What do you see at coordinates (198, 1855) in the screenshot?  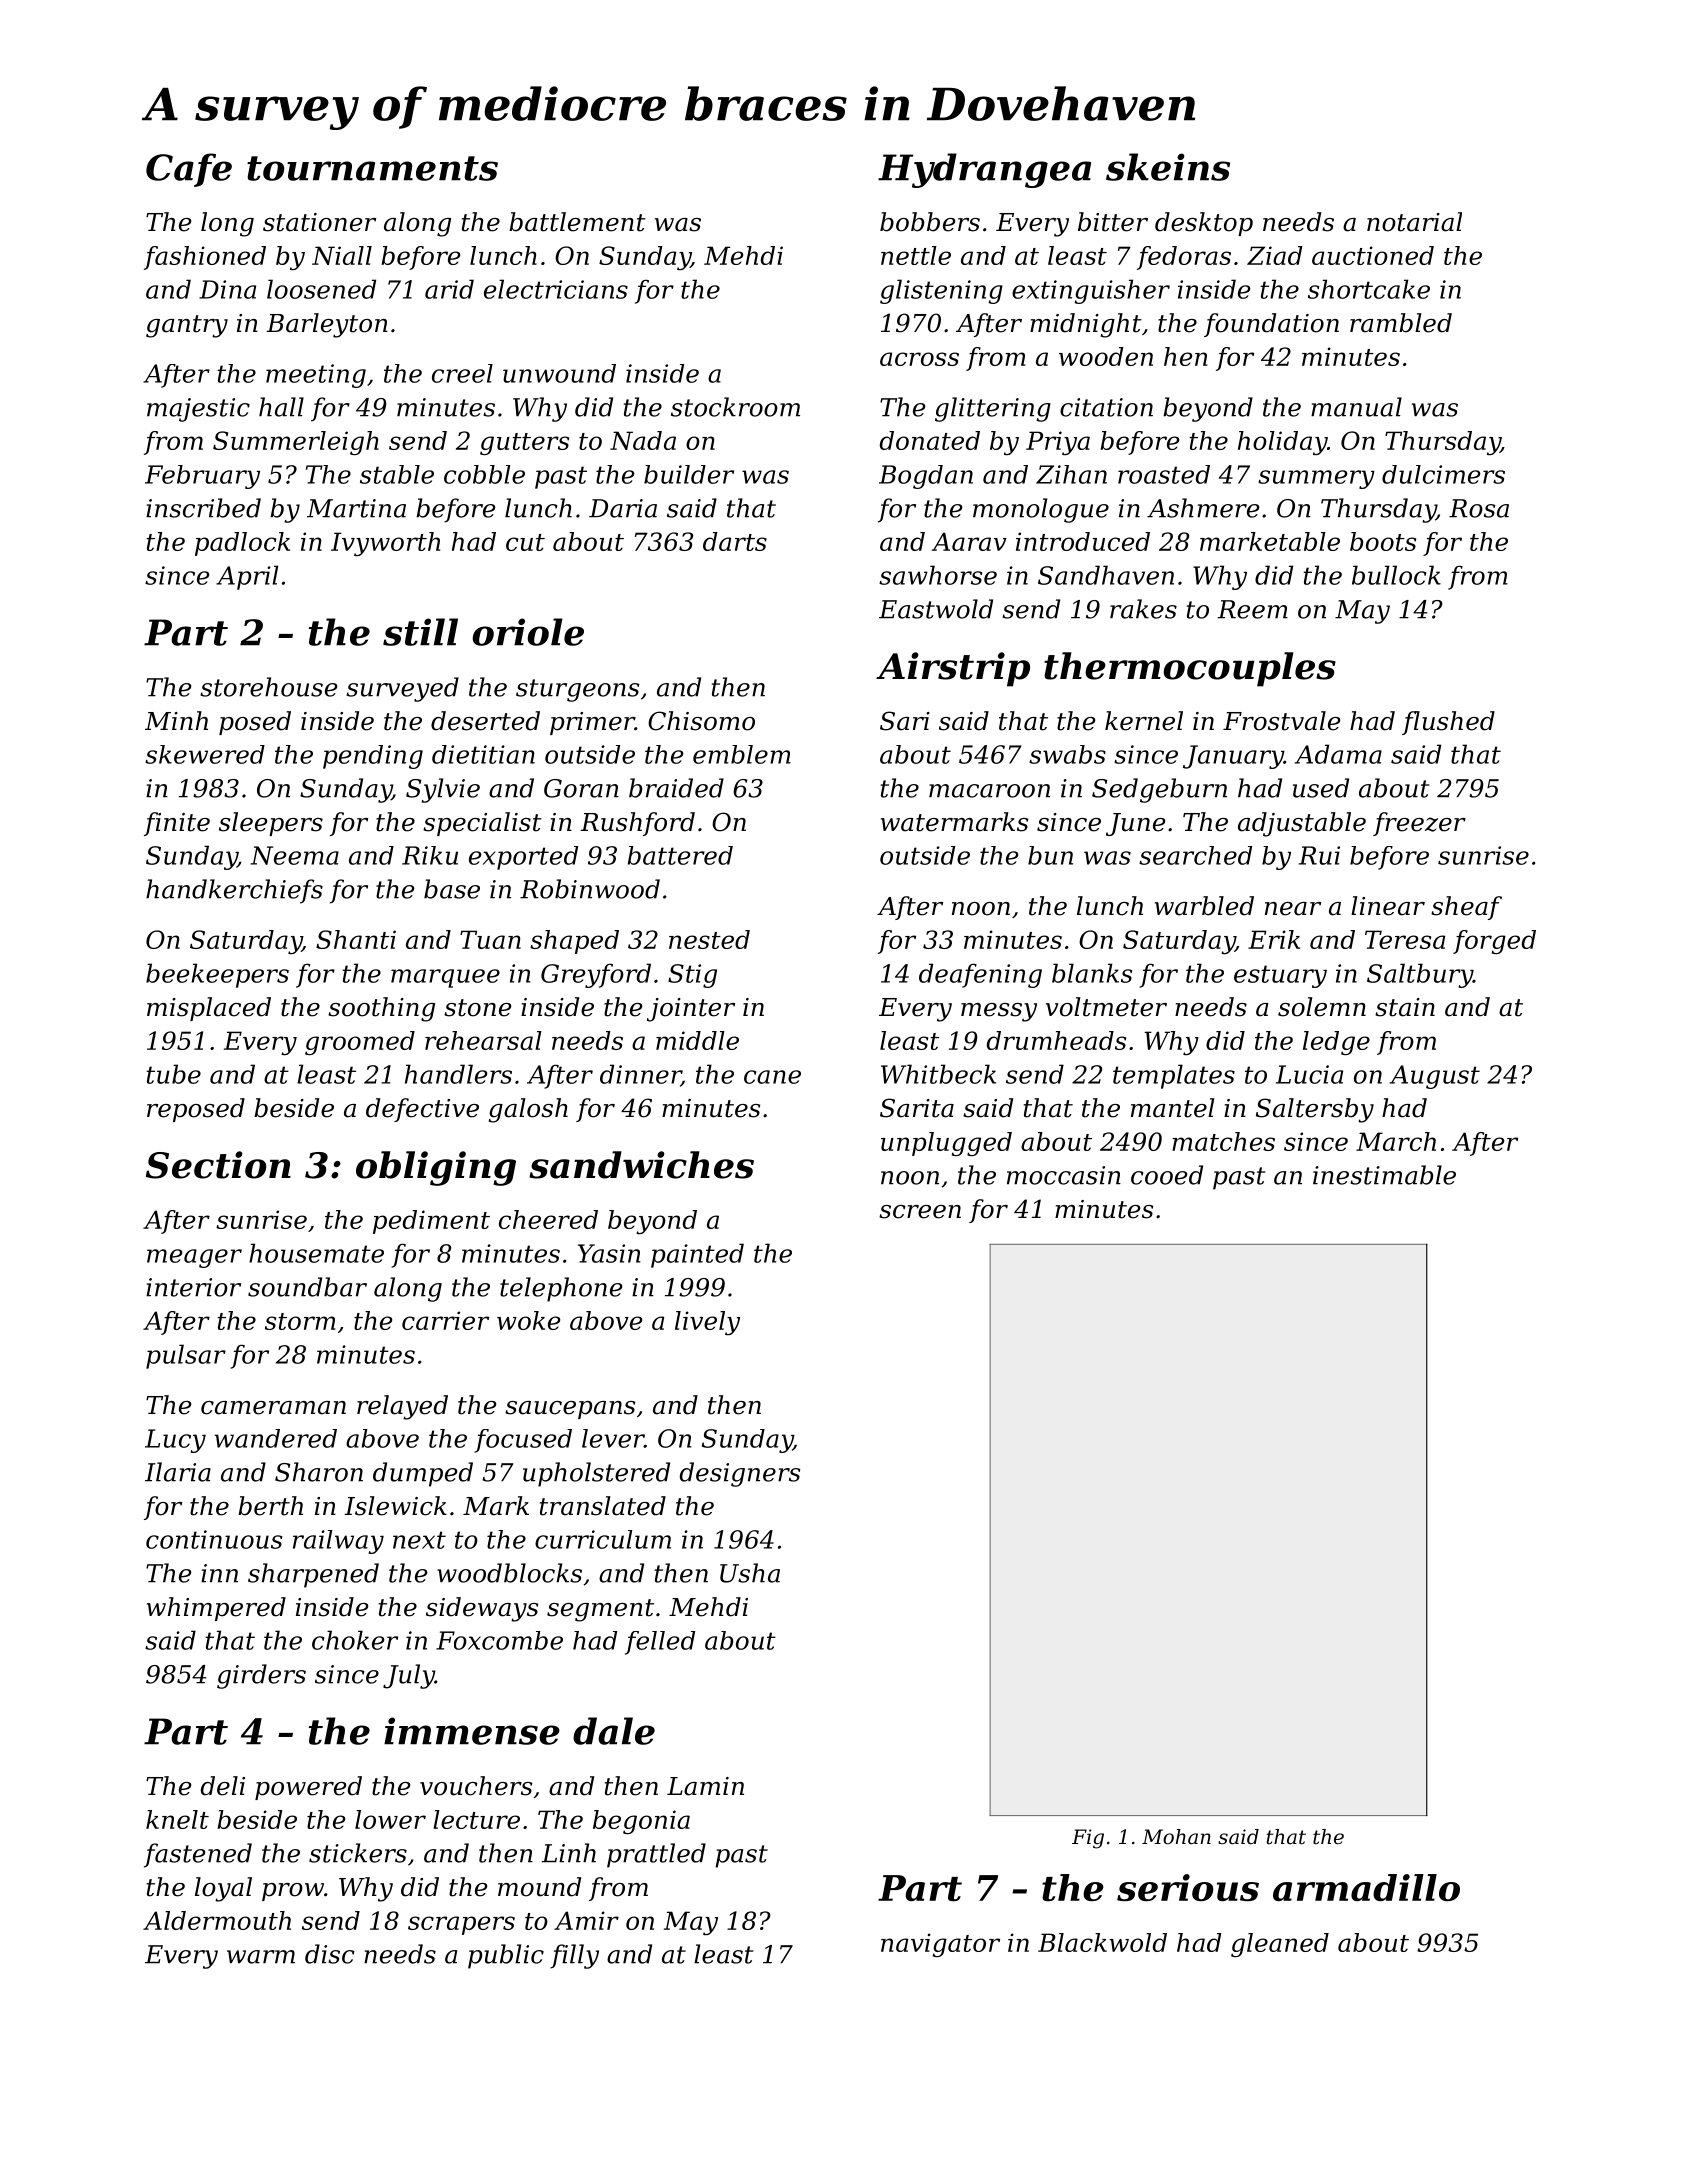 I see `fastened` at bounding box center [198, 1855].
